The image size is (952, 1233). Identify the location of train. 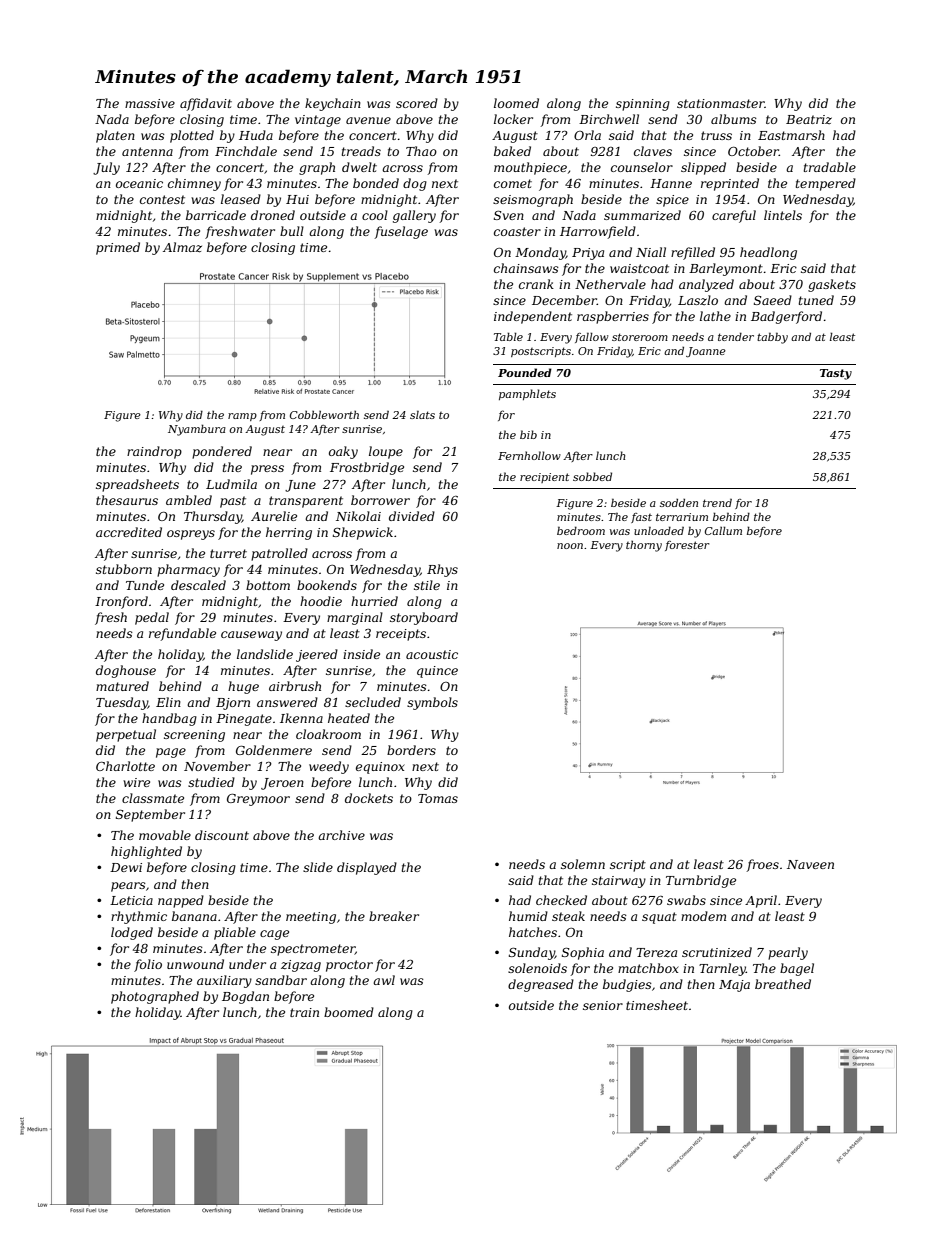
(304, 1012).
